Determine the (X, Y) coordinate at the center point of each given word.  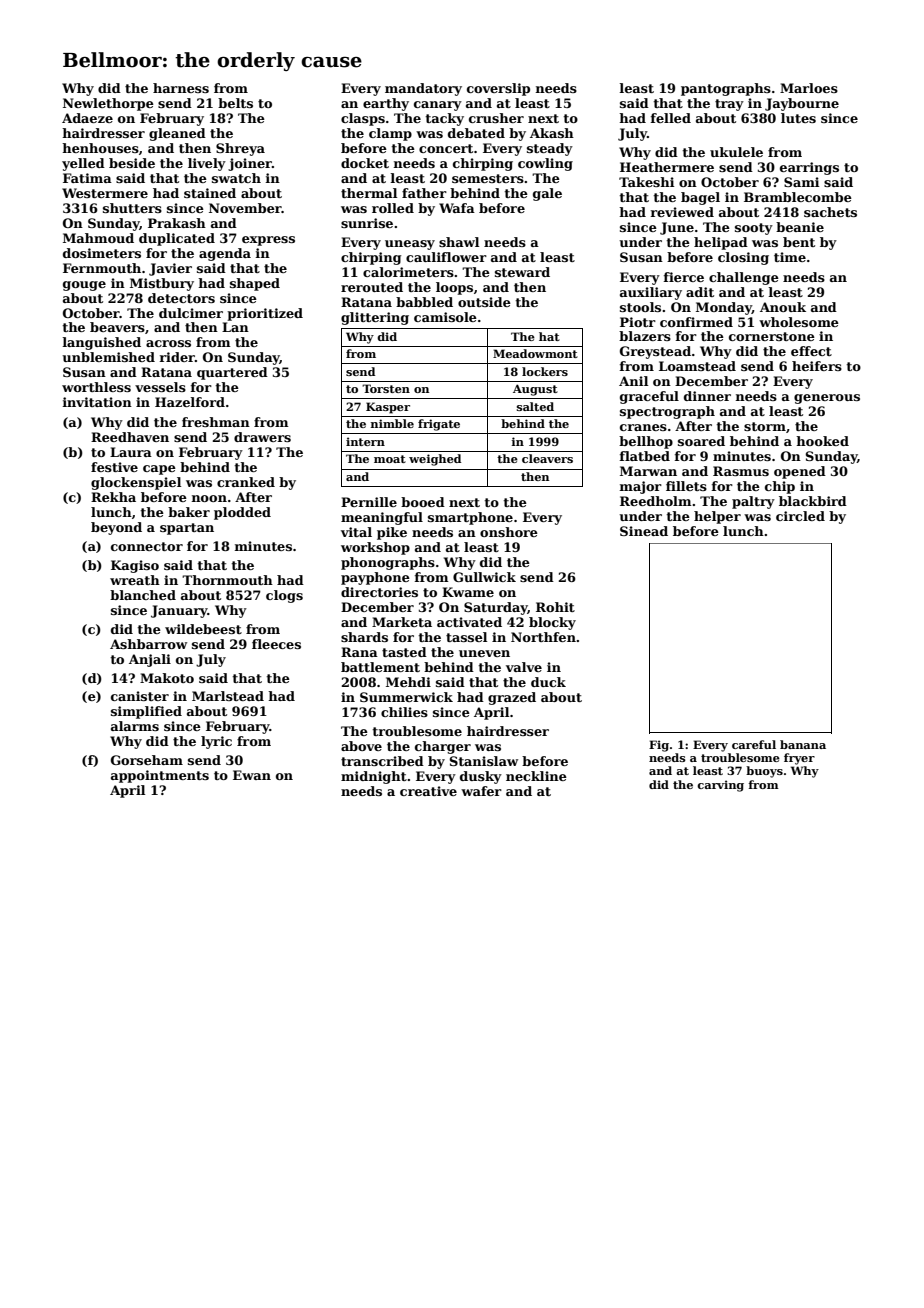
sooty (754, 229)
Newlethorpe (108, 104)
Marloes (809, 88)
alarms (135, 726)
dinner (707, 396)
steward (522, 272)
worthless (96, 387)
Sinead (644, 531)
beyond (116, 528)
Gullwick (484, 577)
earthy (386, 104)
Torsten (386, 388)
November (245, 208)
